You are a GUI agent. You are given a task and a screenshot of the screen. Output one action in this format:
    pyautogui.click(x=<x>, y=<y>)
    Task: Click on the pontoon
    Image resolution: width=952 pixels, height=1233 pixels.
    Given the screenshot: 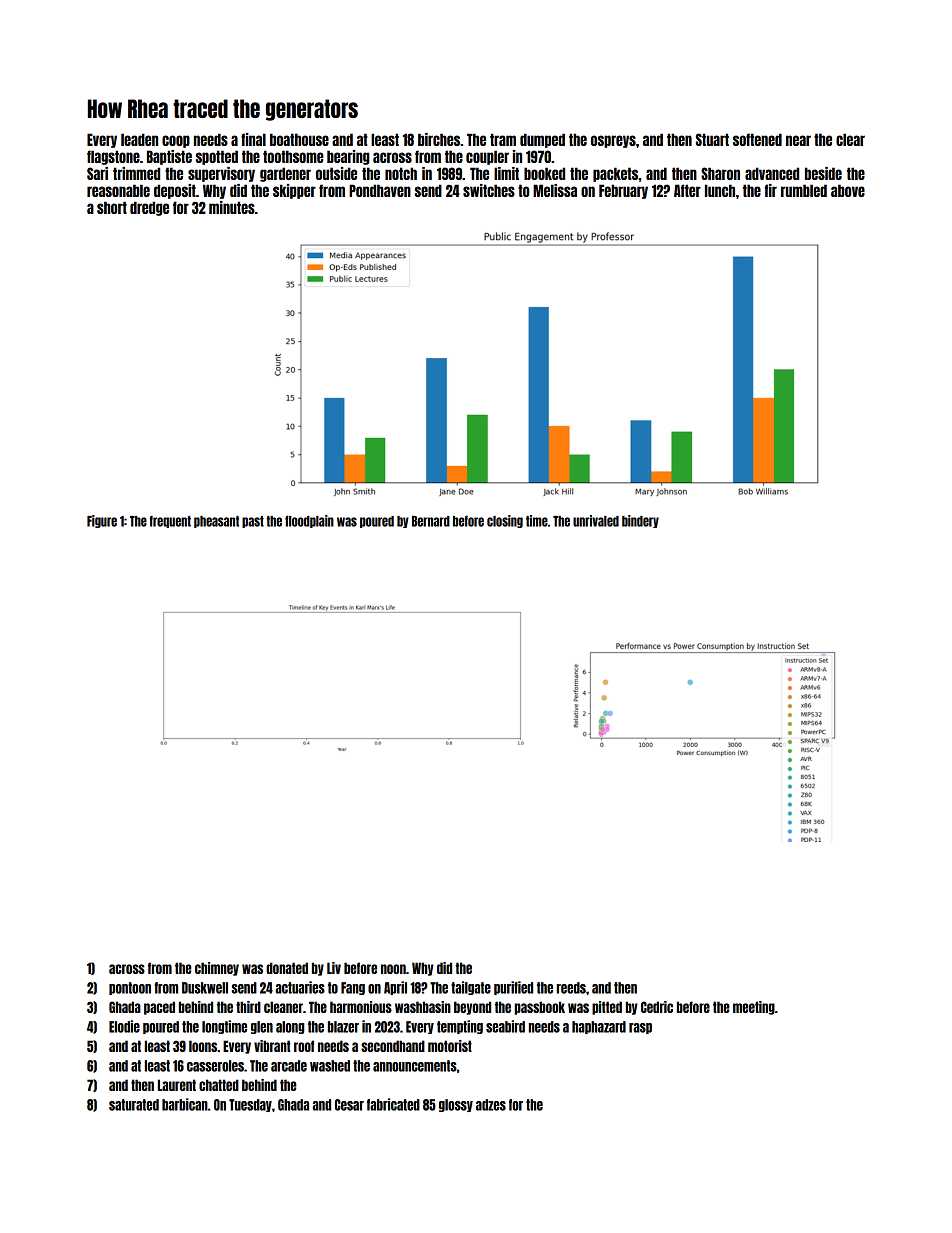 What is the action you would take?
    pyautogui.click(x=130, y=988)
